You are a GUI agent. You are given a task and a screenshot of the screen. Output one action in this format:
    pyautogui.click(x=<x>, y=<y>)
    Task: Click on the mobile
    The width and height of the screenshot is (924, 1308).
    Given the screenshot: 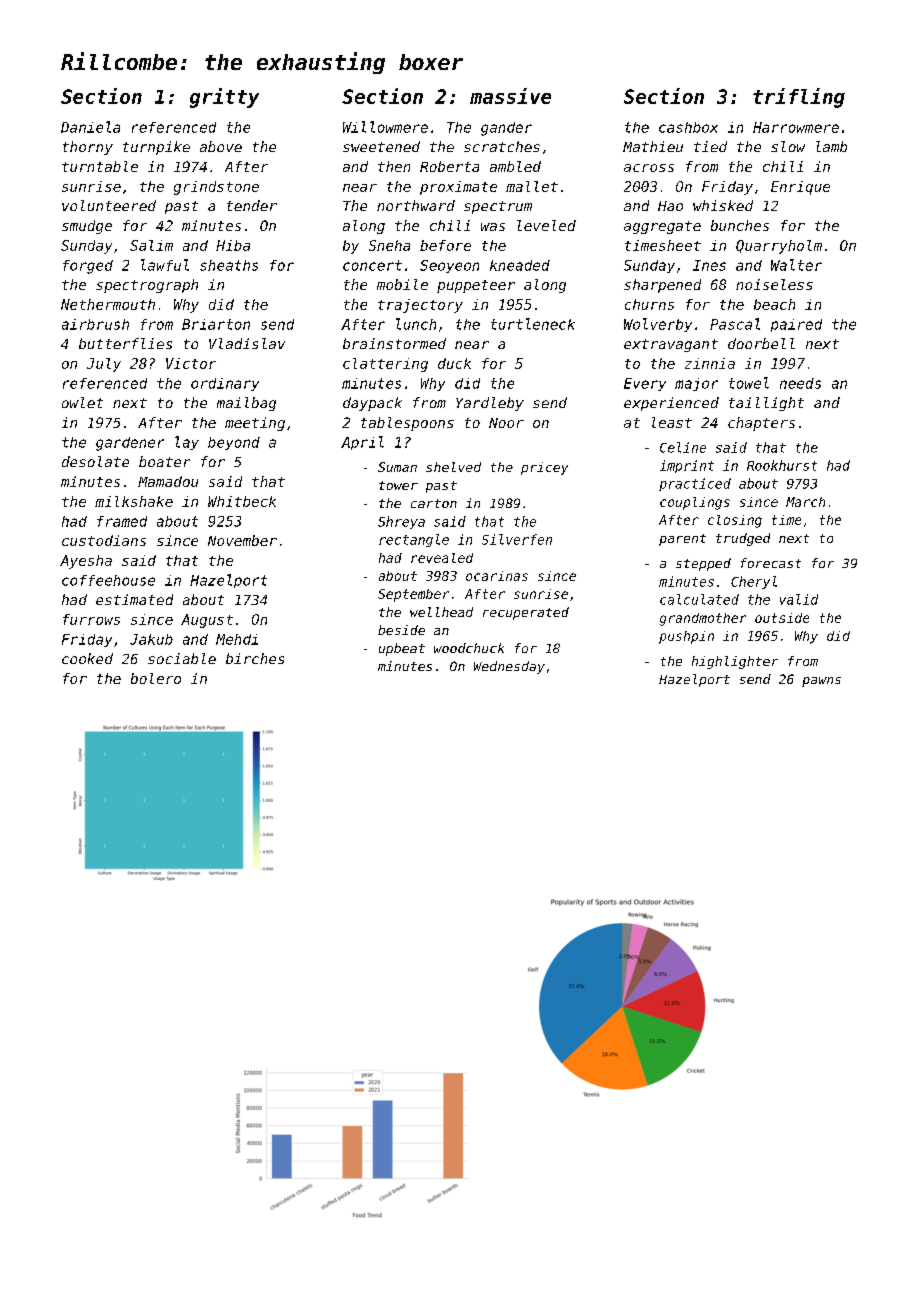 What is the action you would take?
    pyautogui.click(x=402, y=284)
